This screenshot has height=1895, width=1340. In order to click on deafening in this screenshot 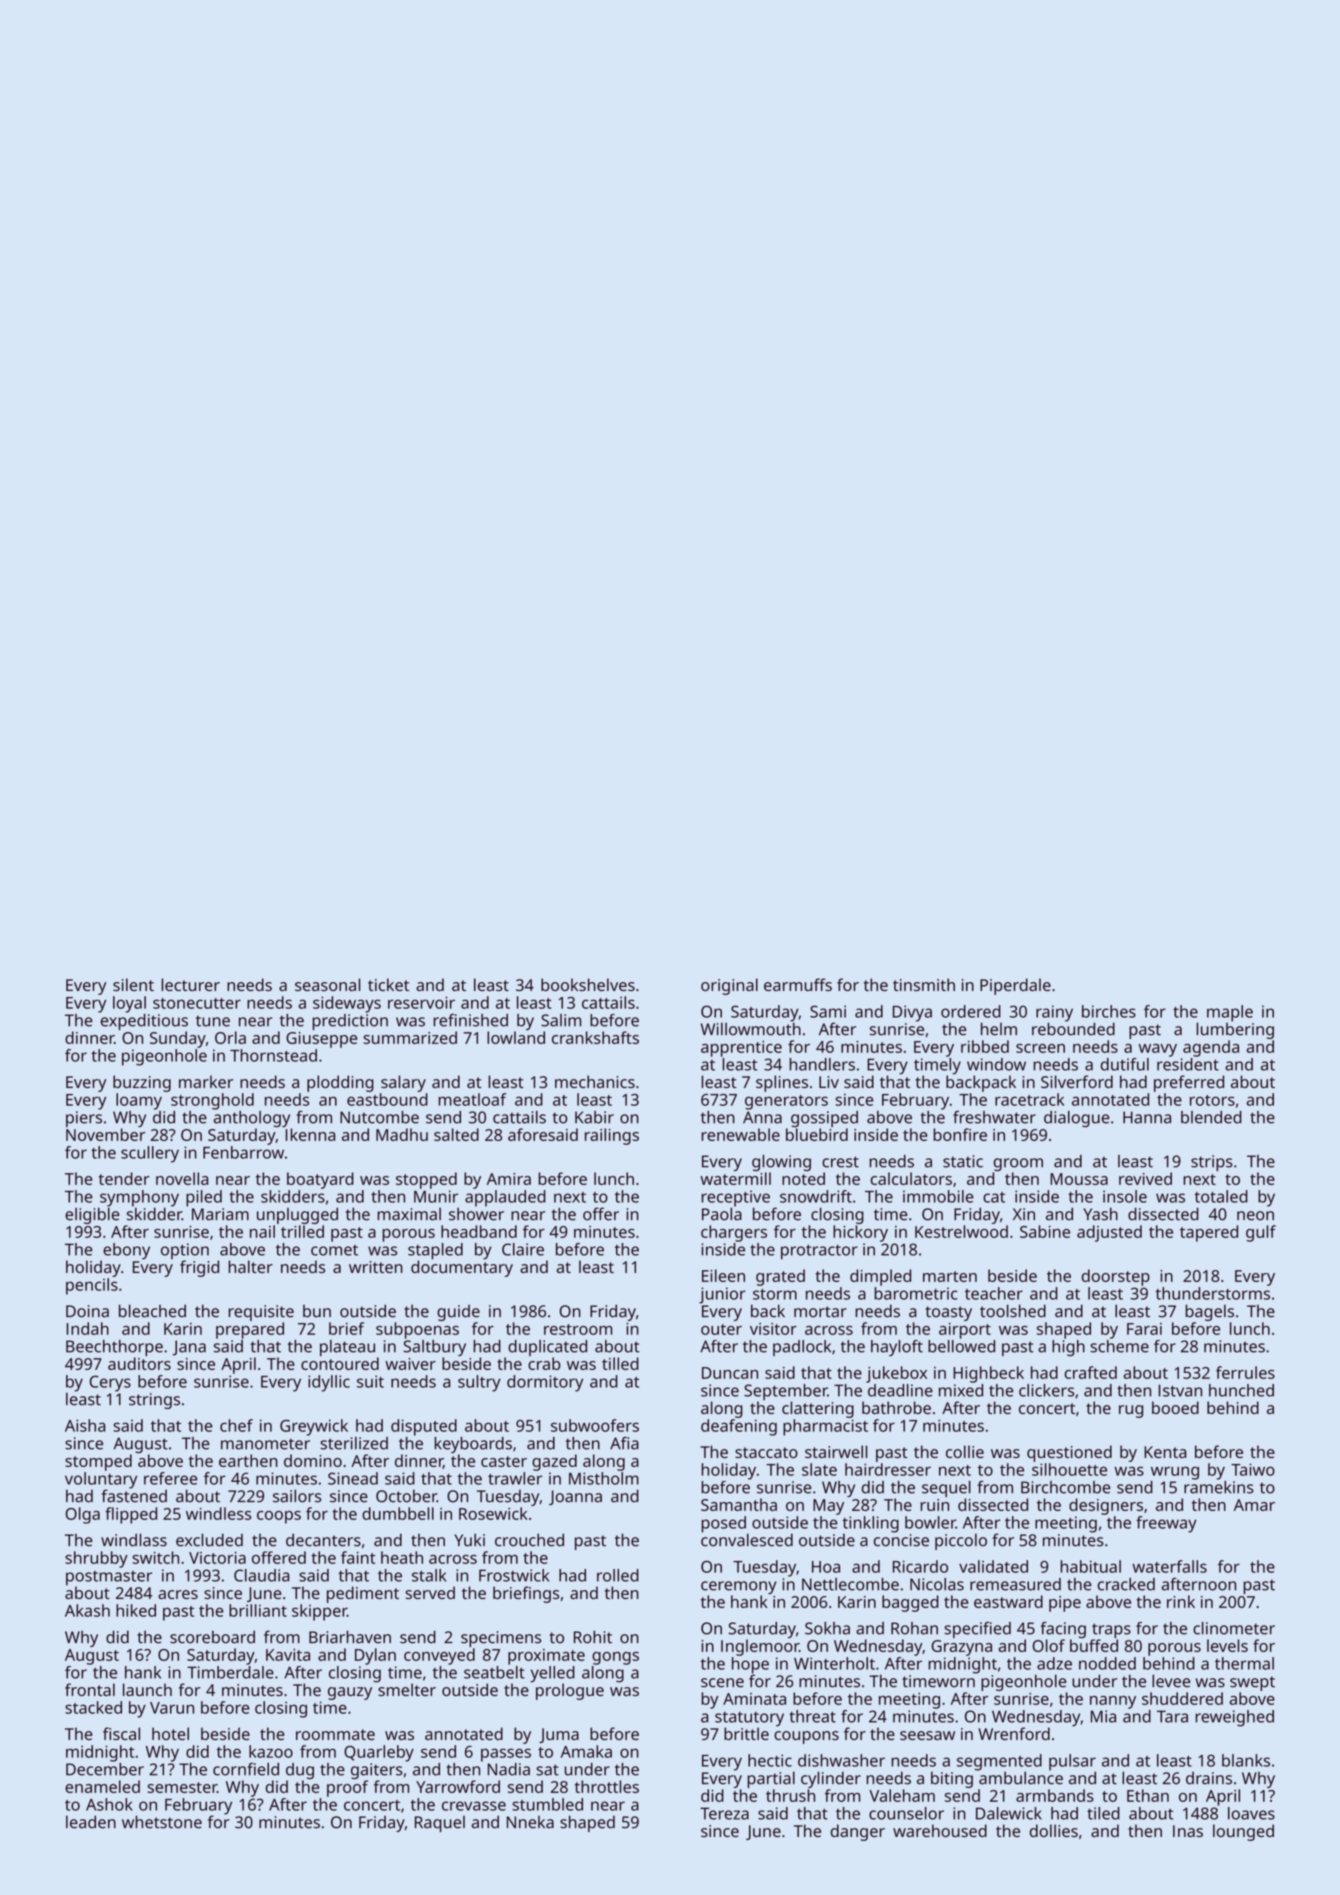, I will do `click(739, 1427)`.
